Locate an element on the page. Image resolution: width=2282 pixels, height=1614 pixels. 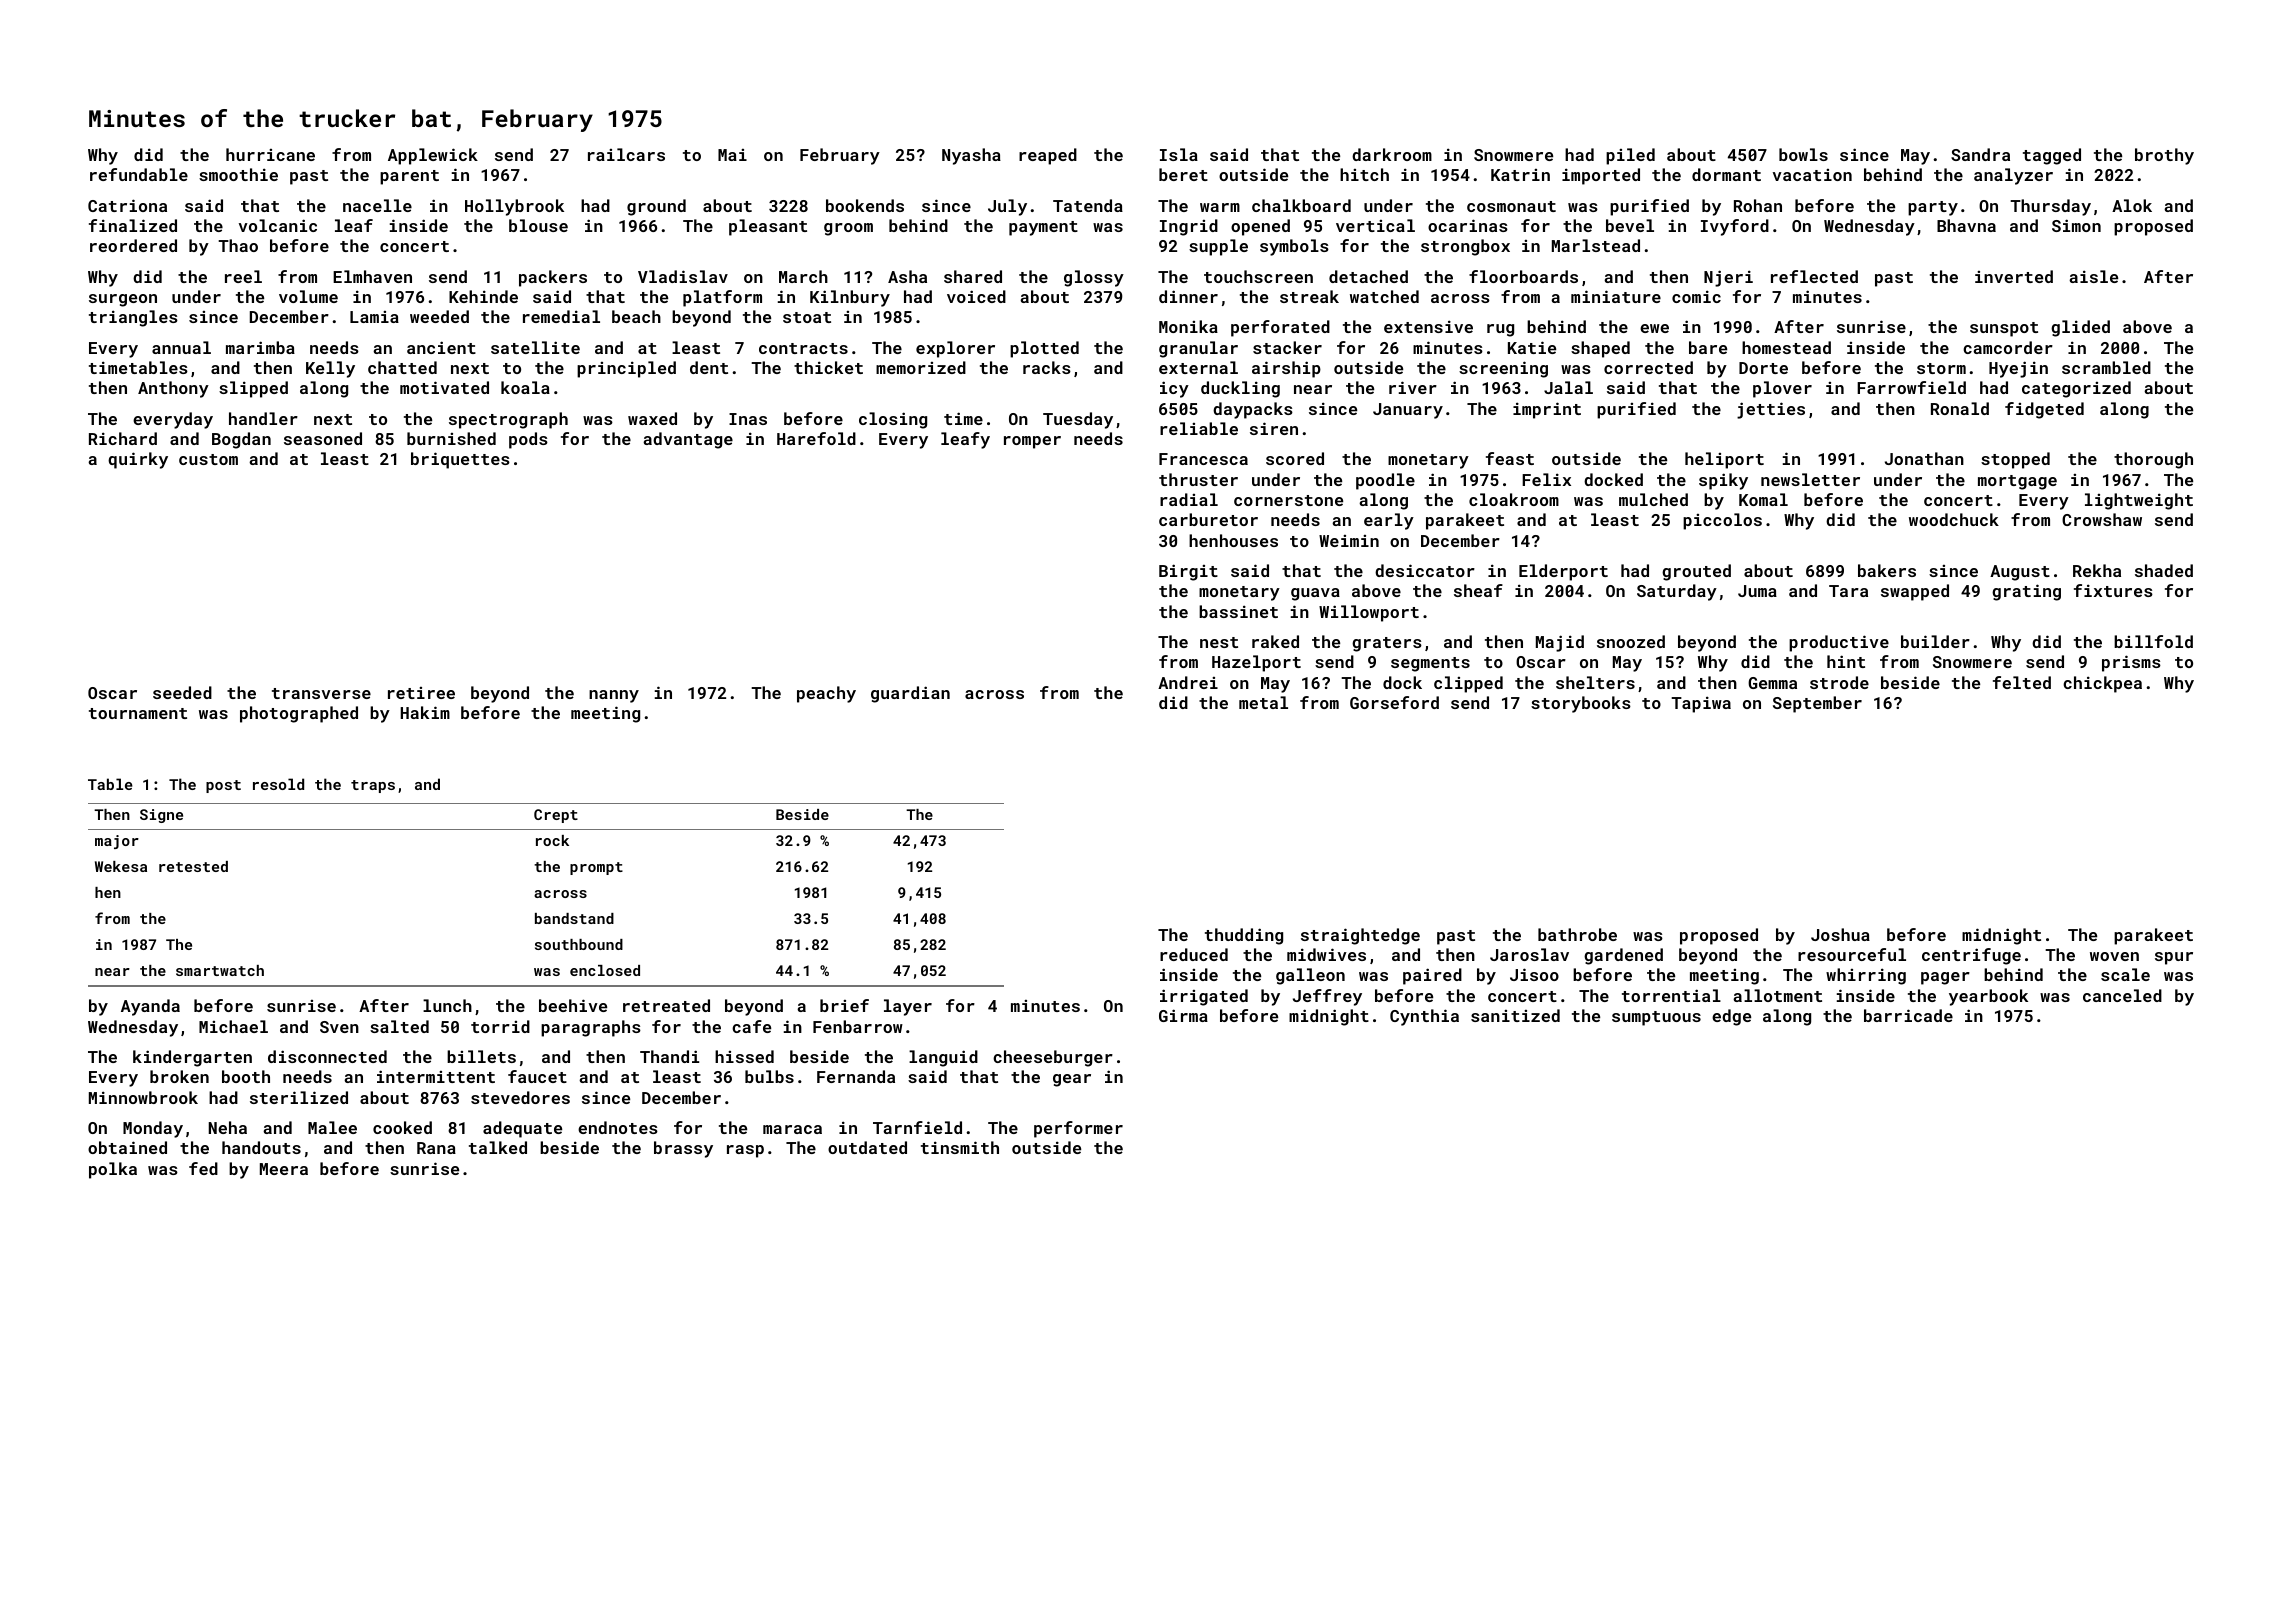
Mai is located at coordinates (732, 155).
